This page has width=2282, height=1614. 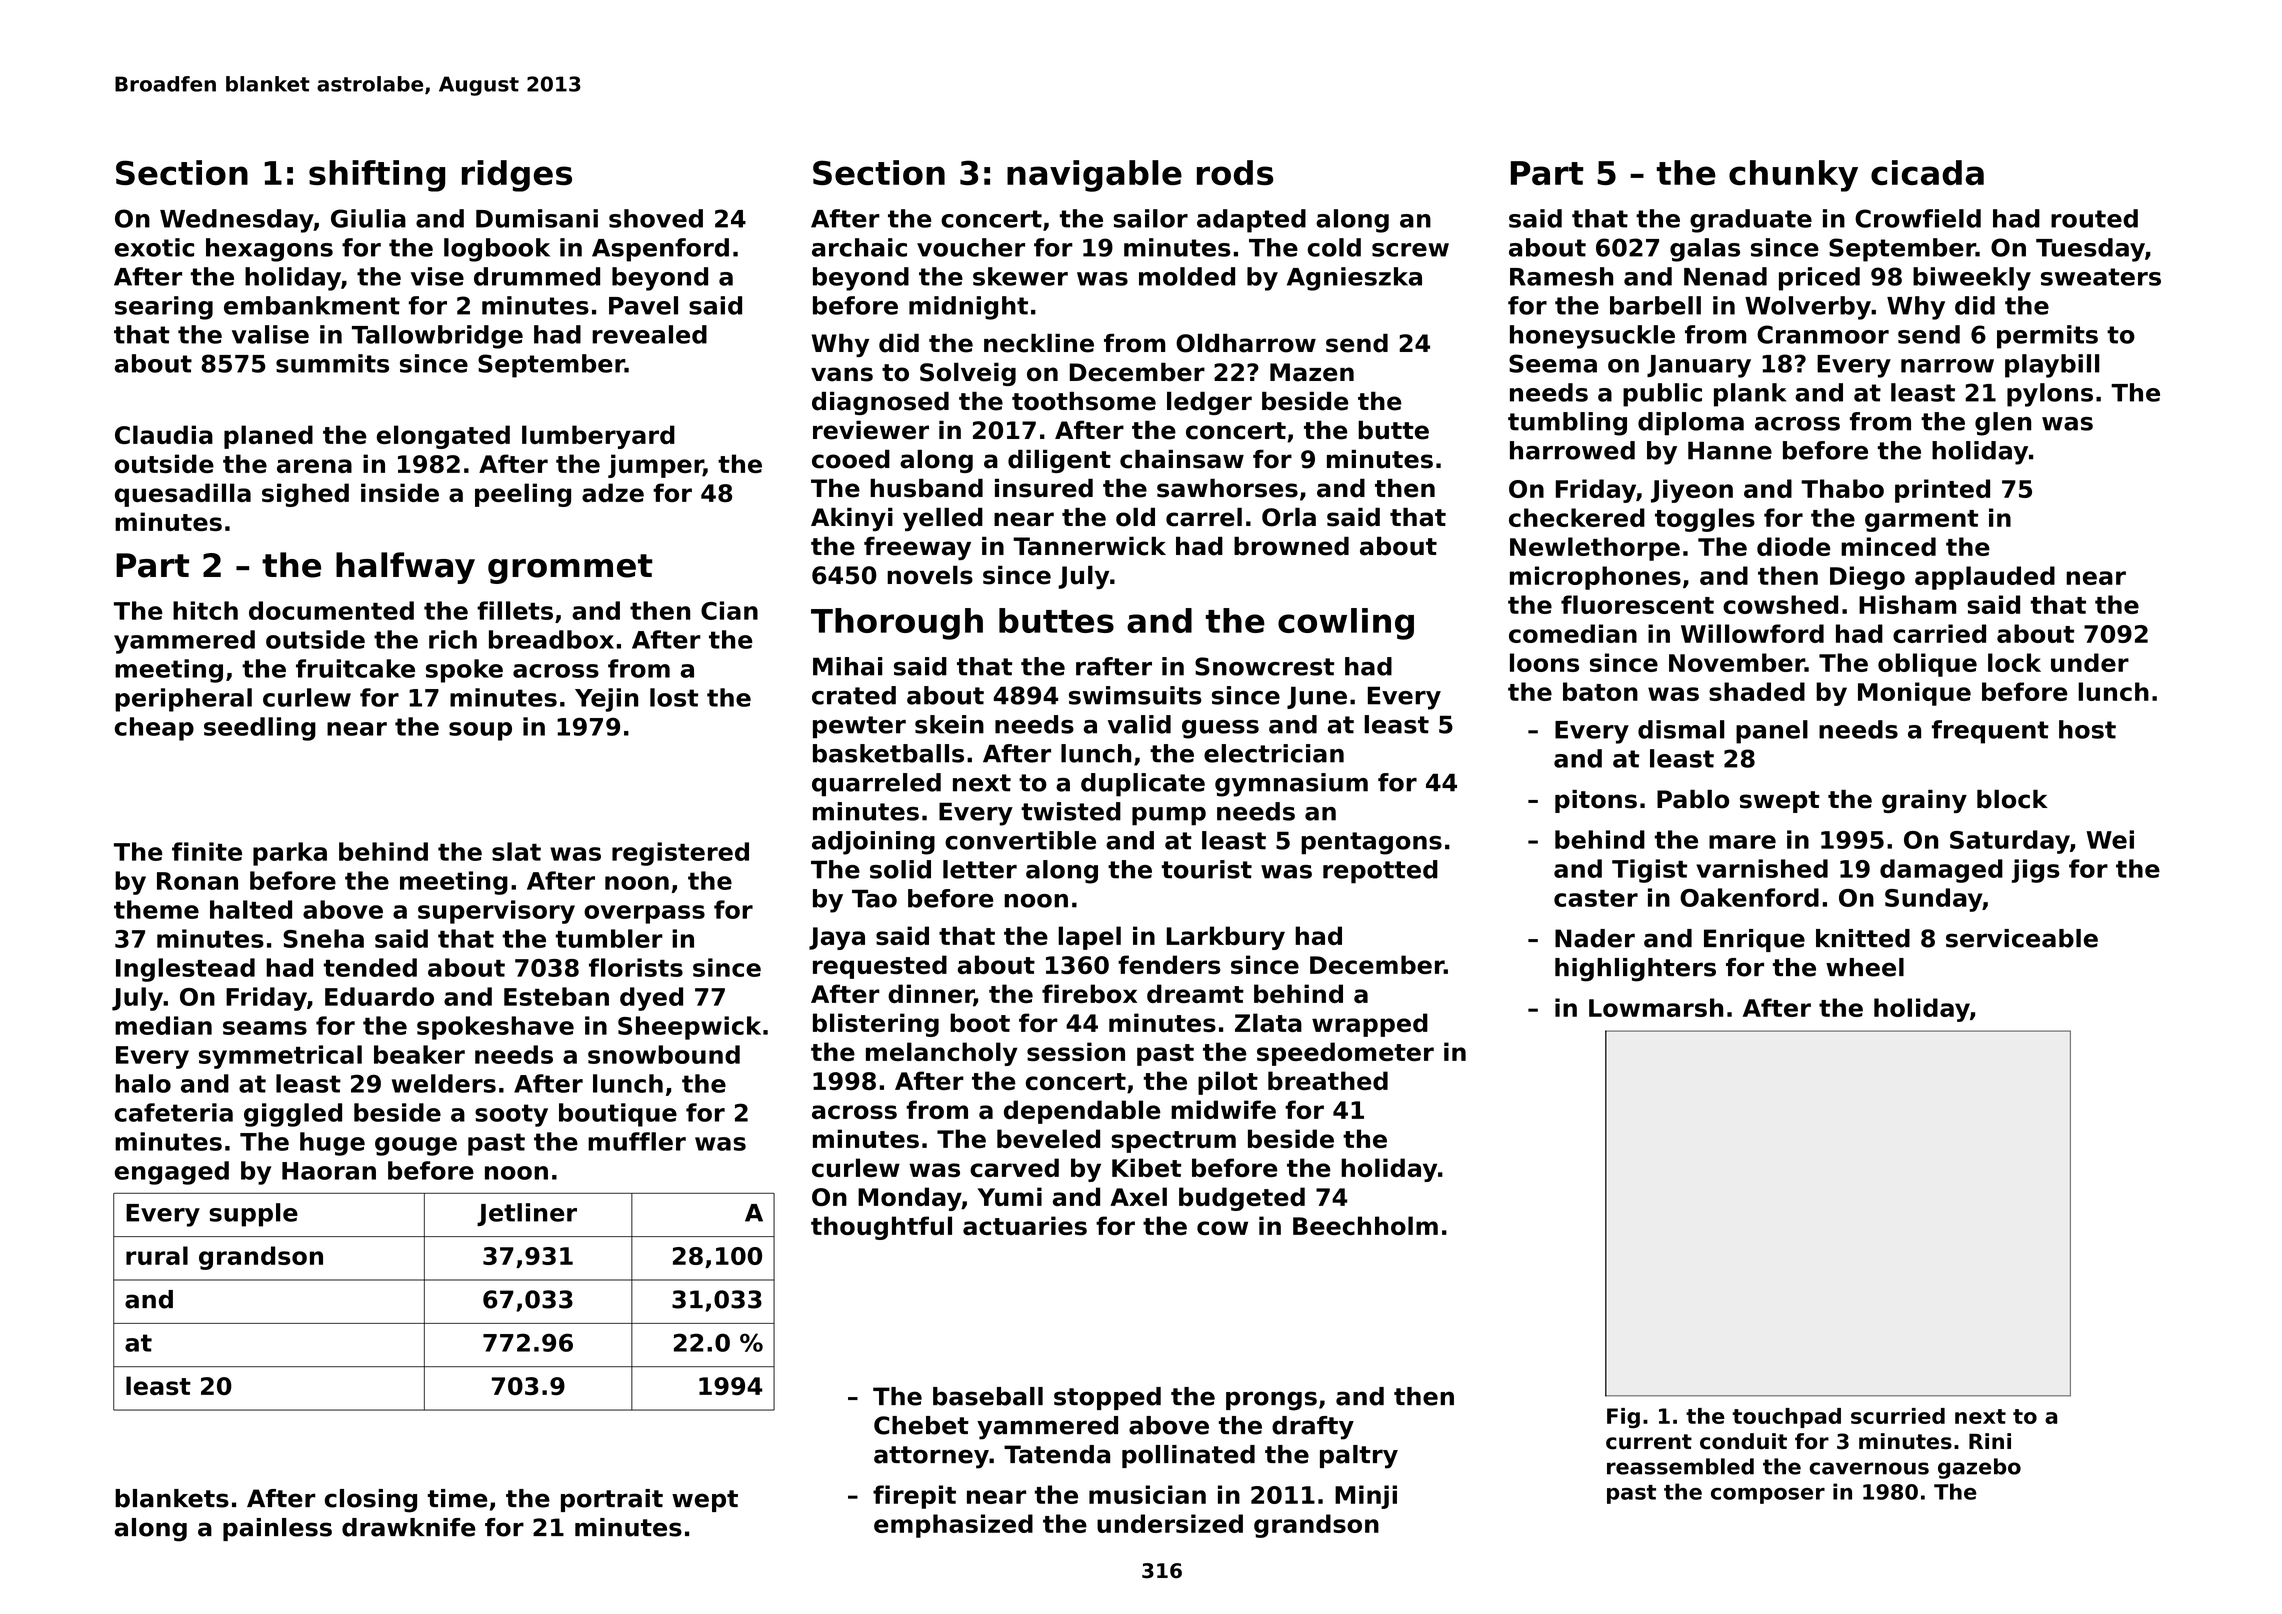 What do you see at coordinates (185, 970) in the page?
I see `Inglestead` at bounding box center [185, 970].
